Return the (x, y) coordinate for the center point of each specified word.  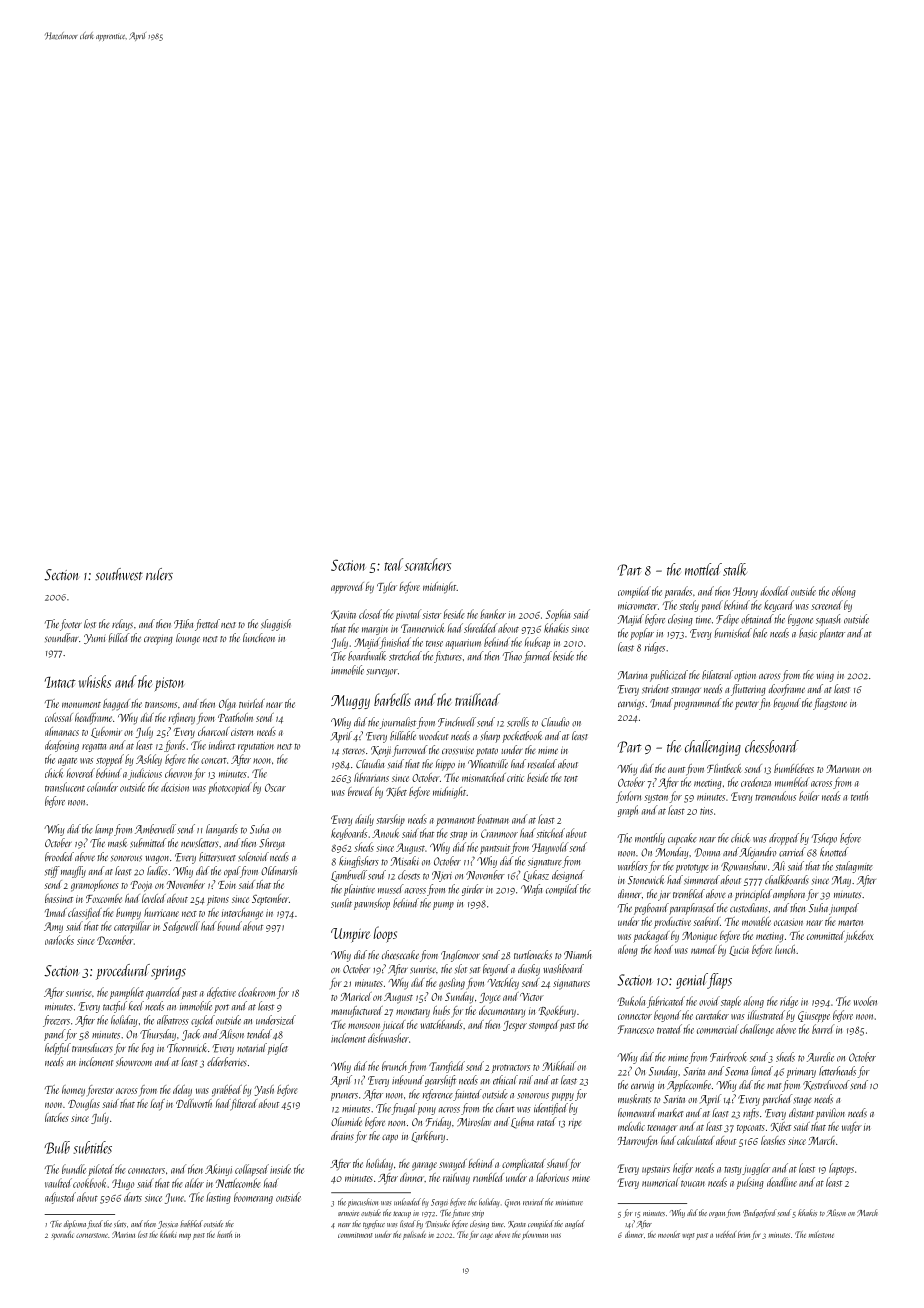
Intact (60, 682)
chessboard (772, 746)
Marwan (843, 769)
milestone (821, 1234)
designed (568, 876)
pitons (218, 900)
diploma (75, 1224)
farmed (537, 657)
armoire (348, 1213)
